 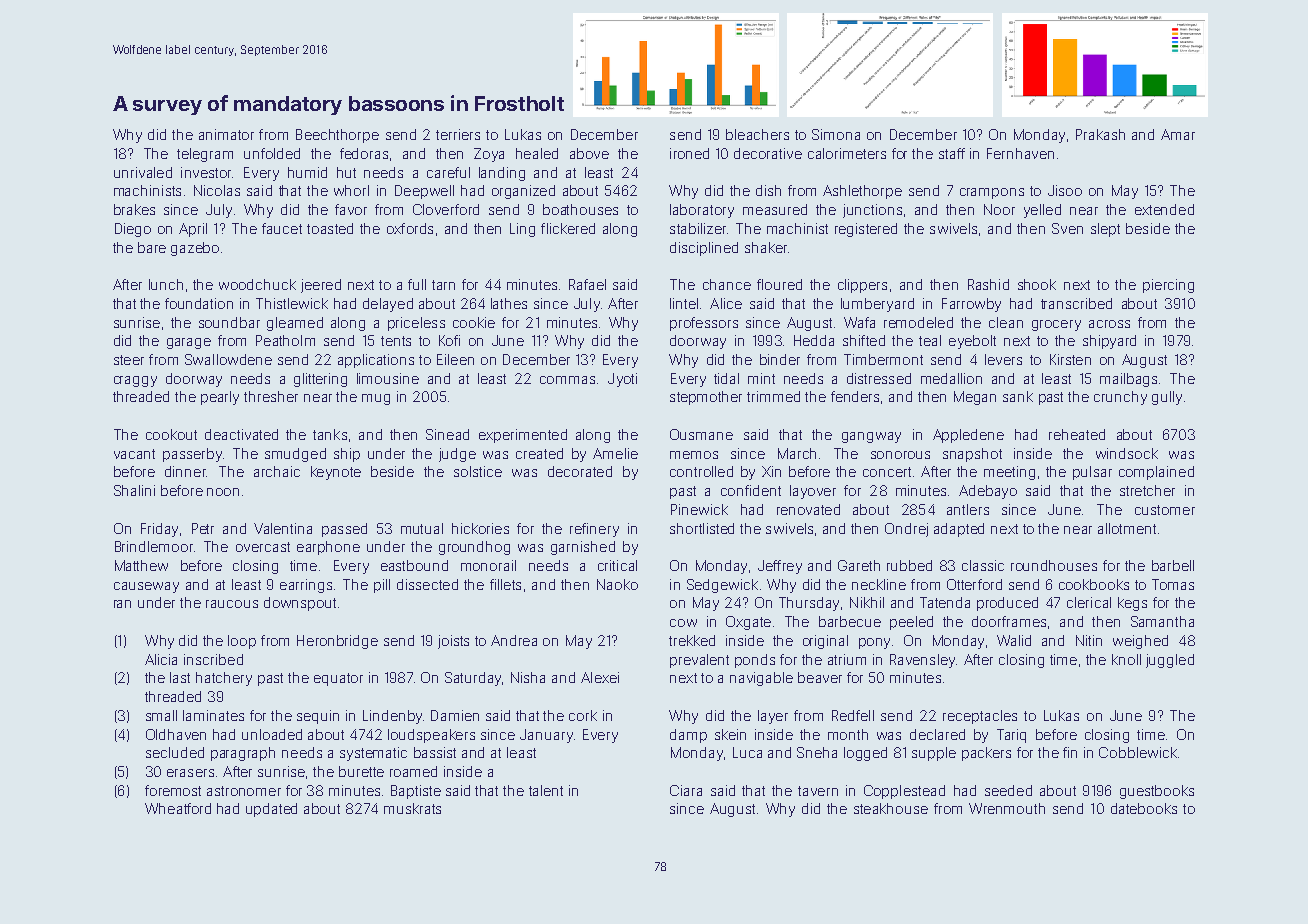 I want to click on critical, so click(x=617, y=565).
